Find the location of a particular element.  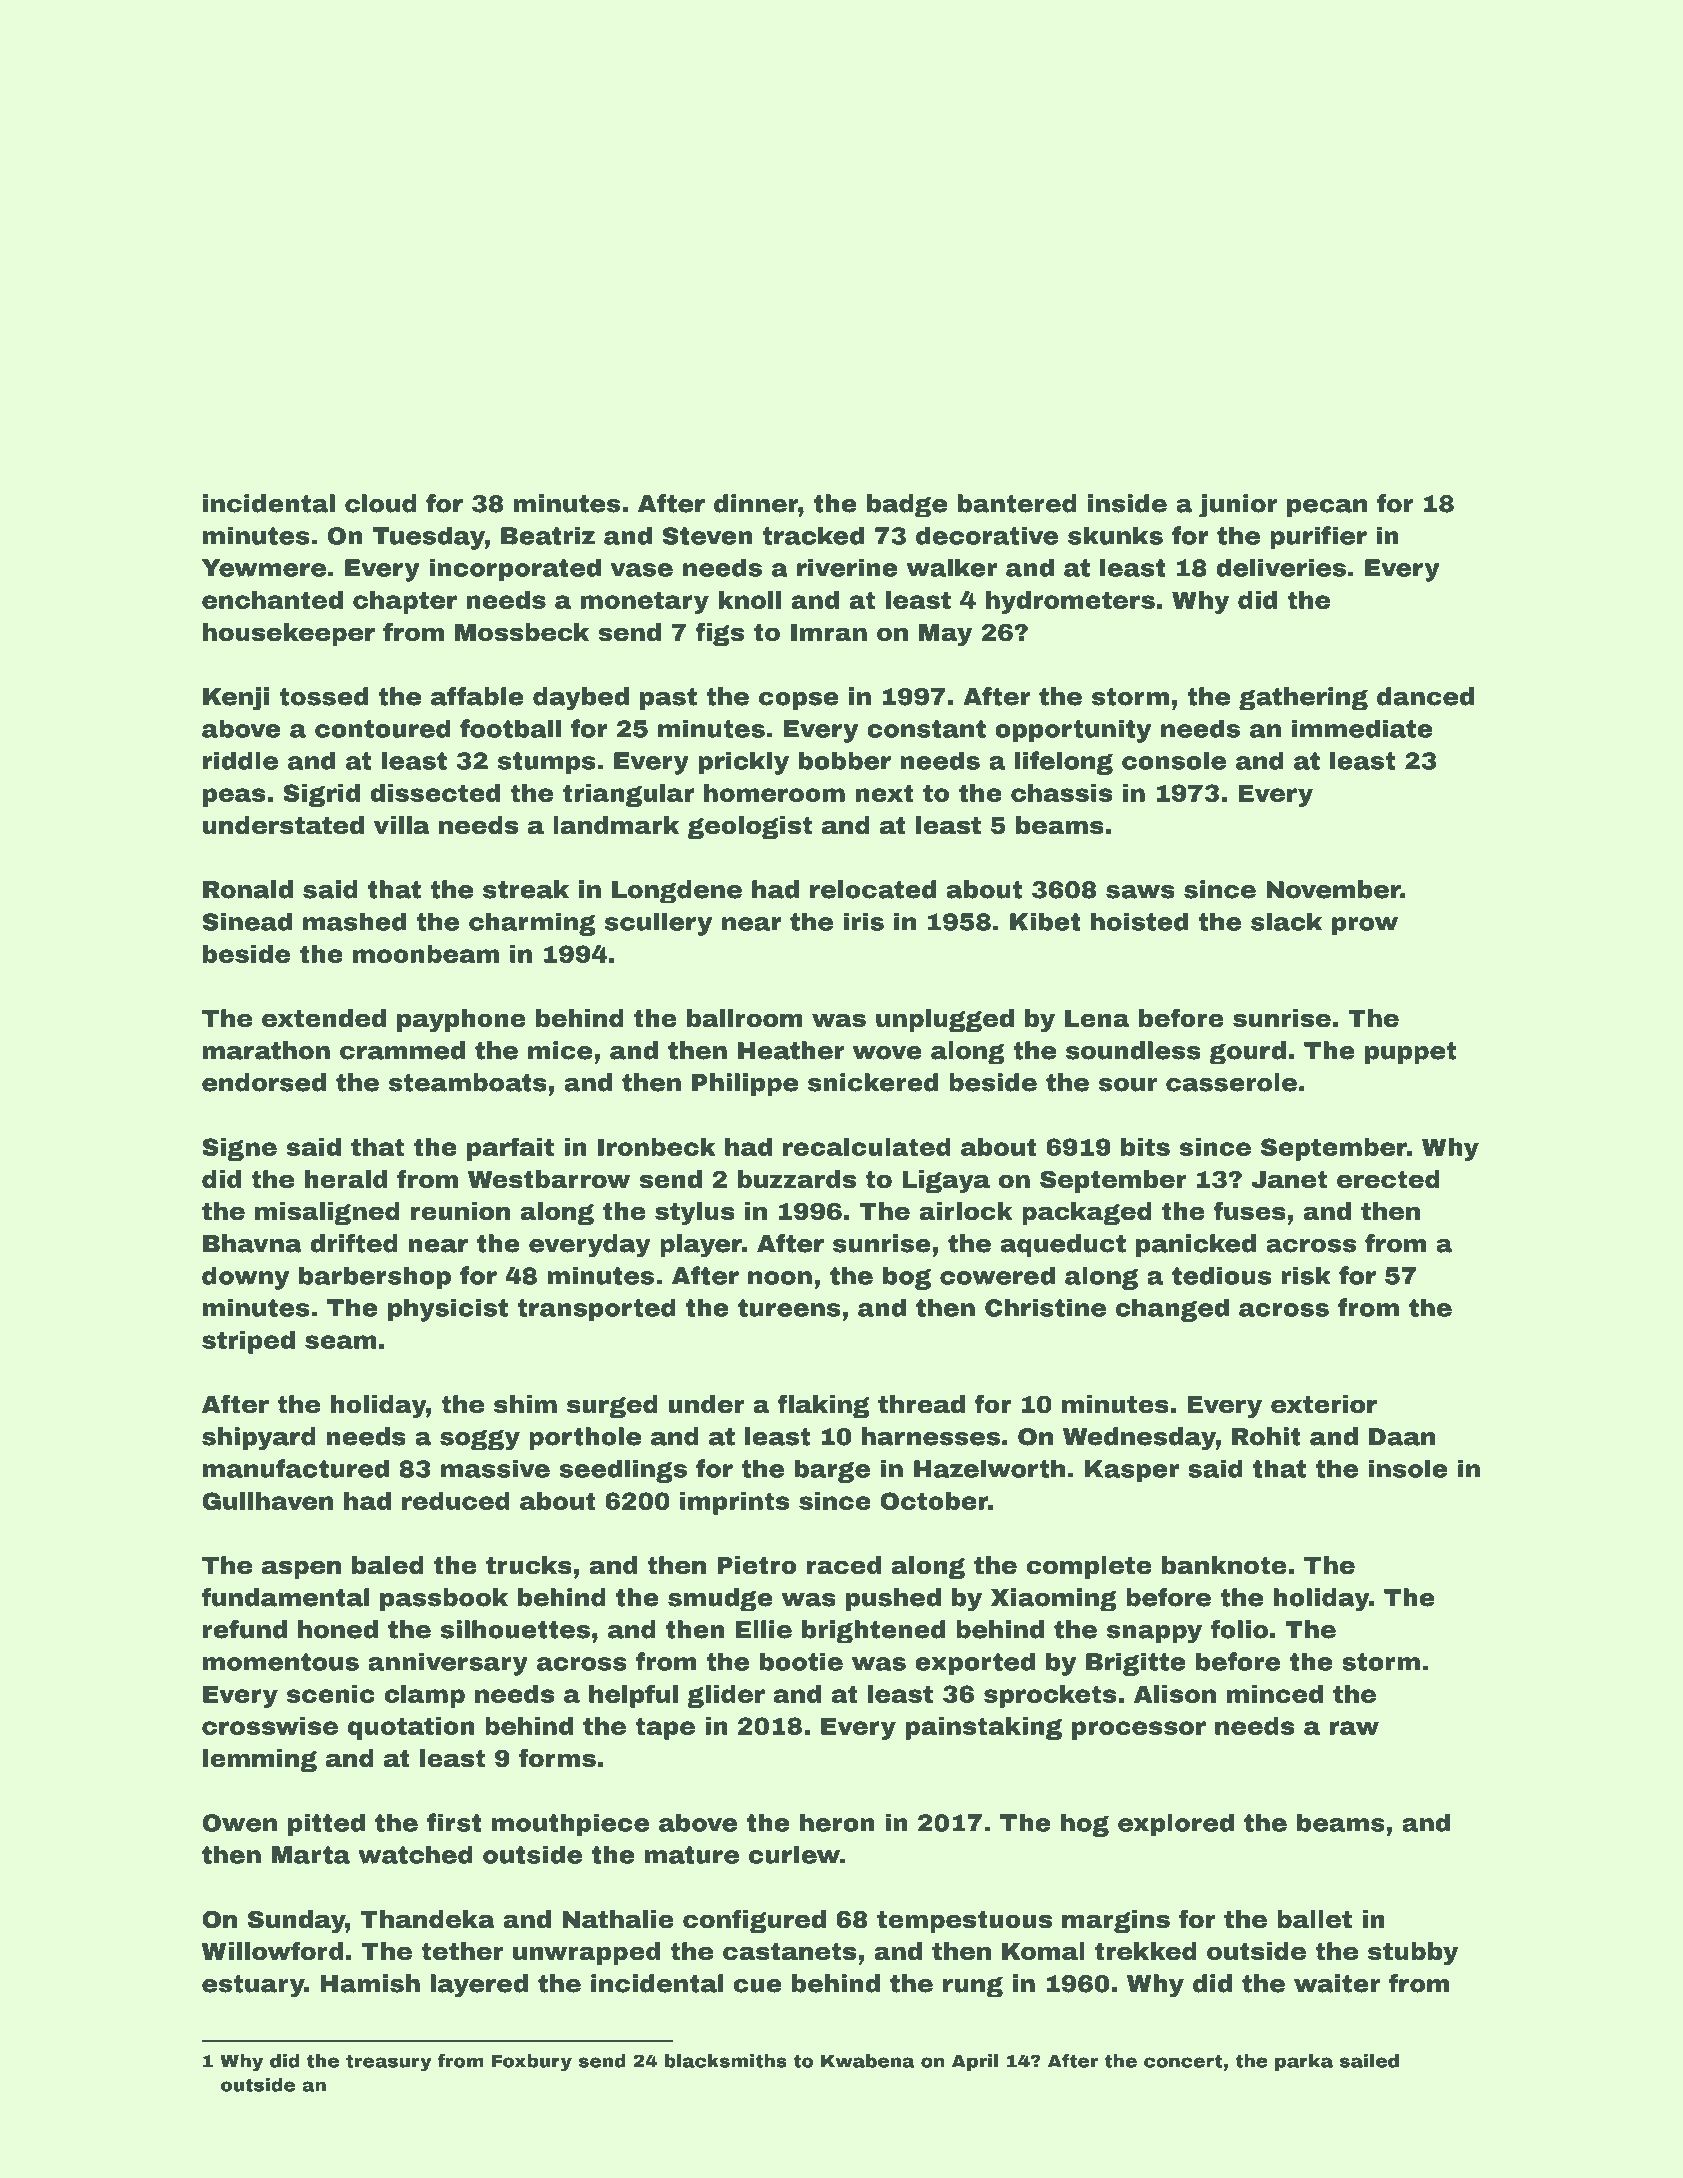

Steven is located at coordinates (707, 536).
